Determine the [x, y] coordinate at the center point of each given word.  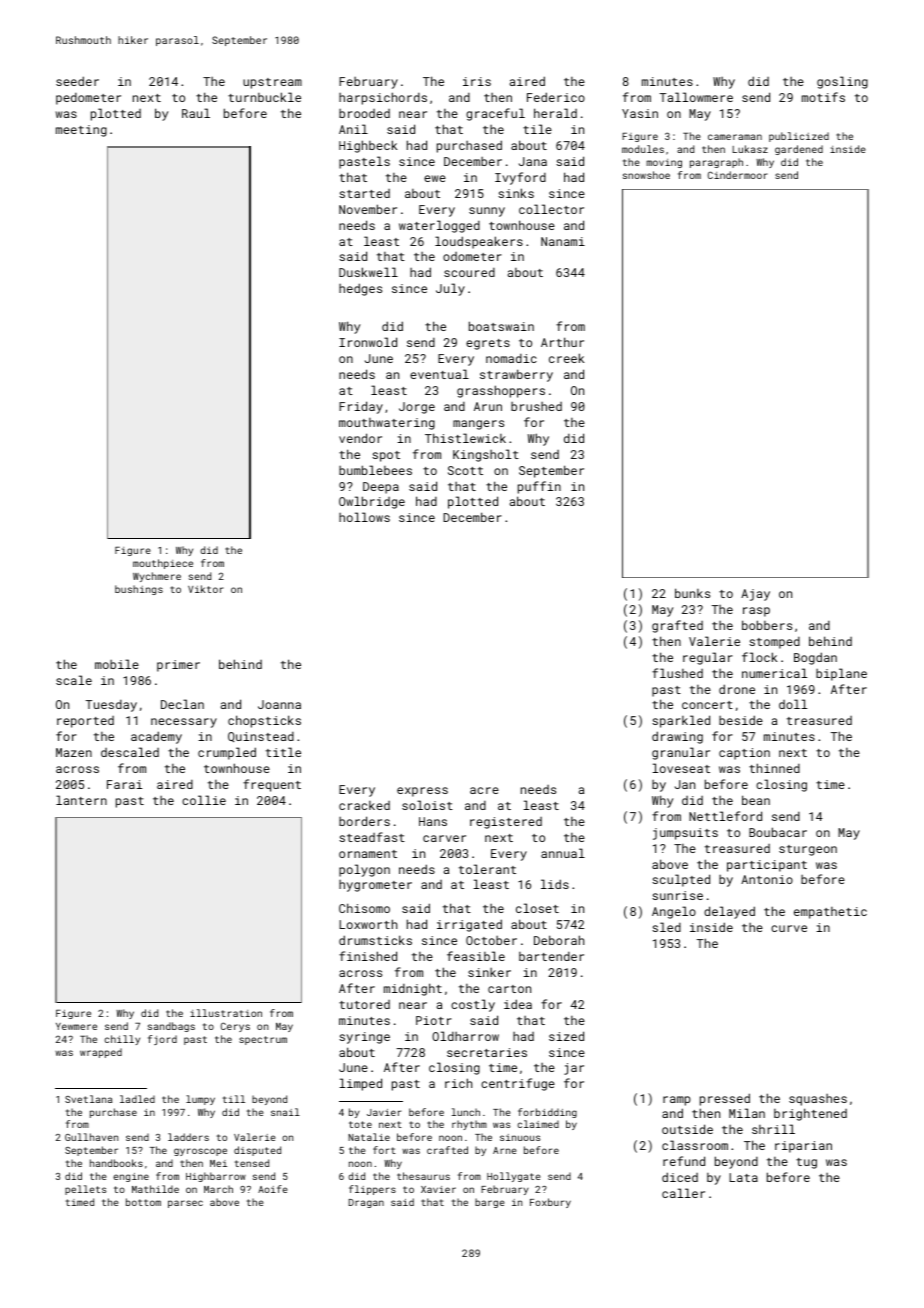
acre [484, 790]
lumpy [200, 1100]
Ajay [755, 595]
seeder [77, 81]
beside [741, 720]
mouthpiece [163, 564]
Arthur [562, 342]
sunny [487, 212]
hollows [364, 517]
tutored [364, 1004]
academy [156, 737]
